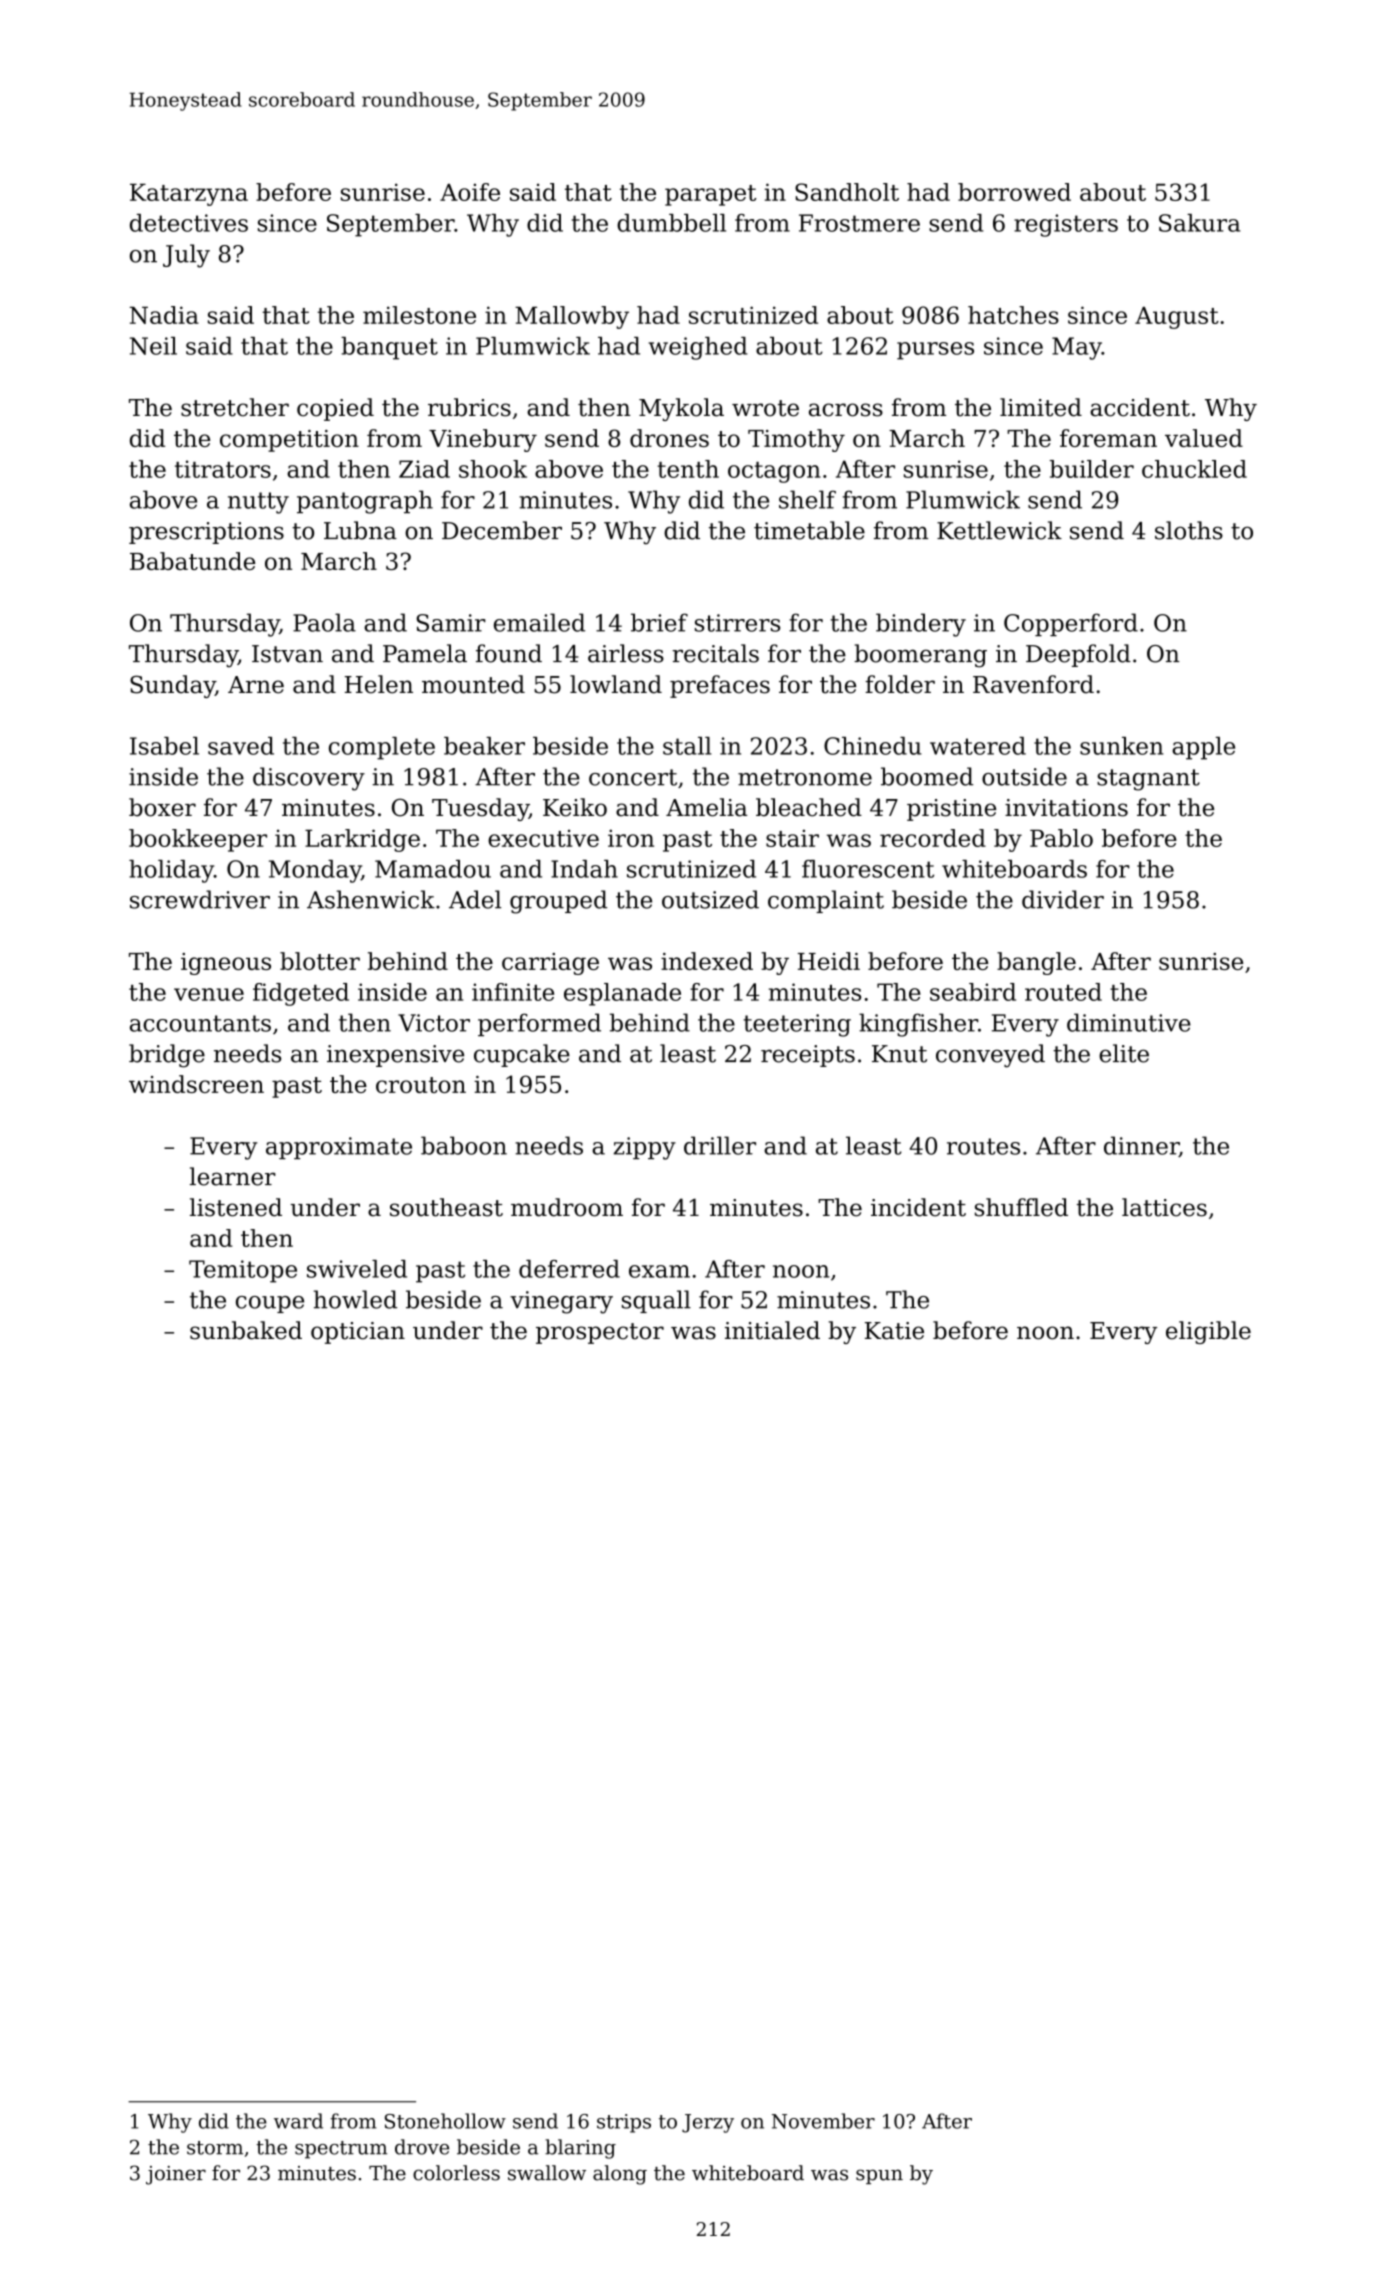 The image size is (1391, 2292). I want to click on lattices, so click(1164, 1207).
